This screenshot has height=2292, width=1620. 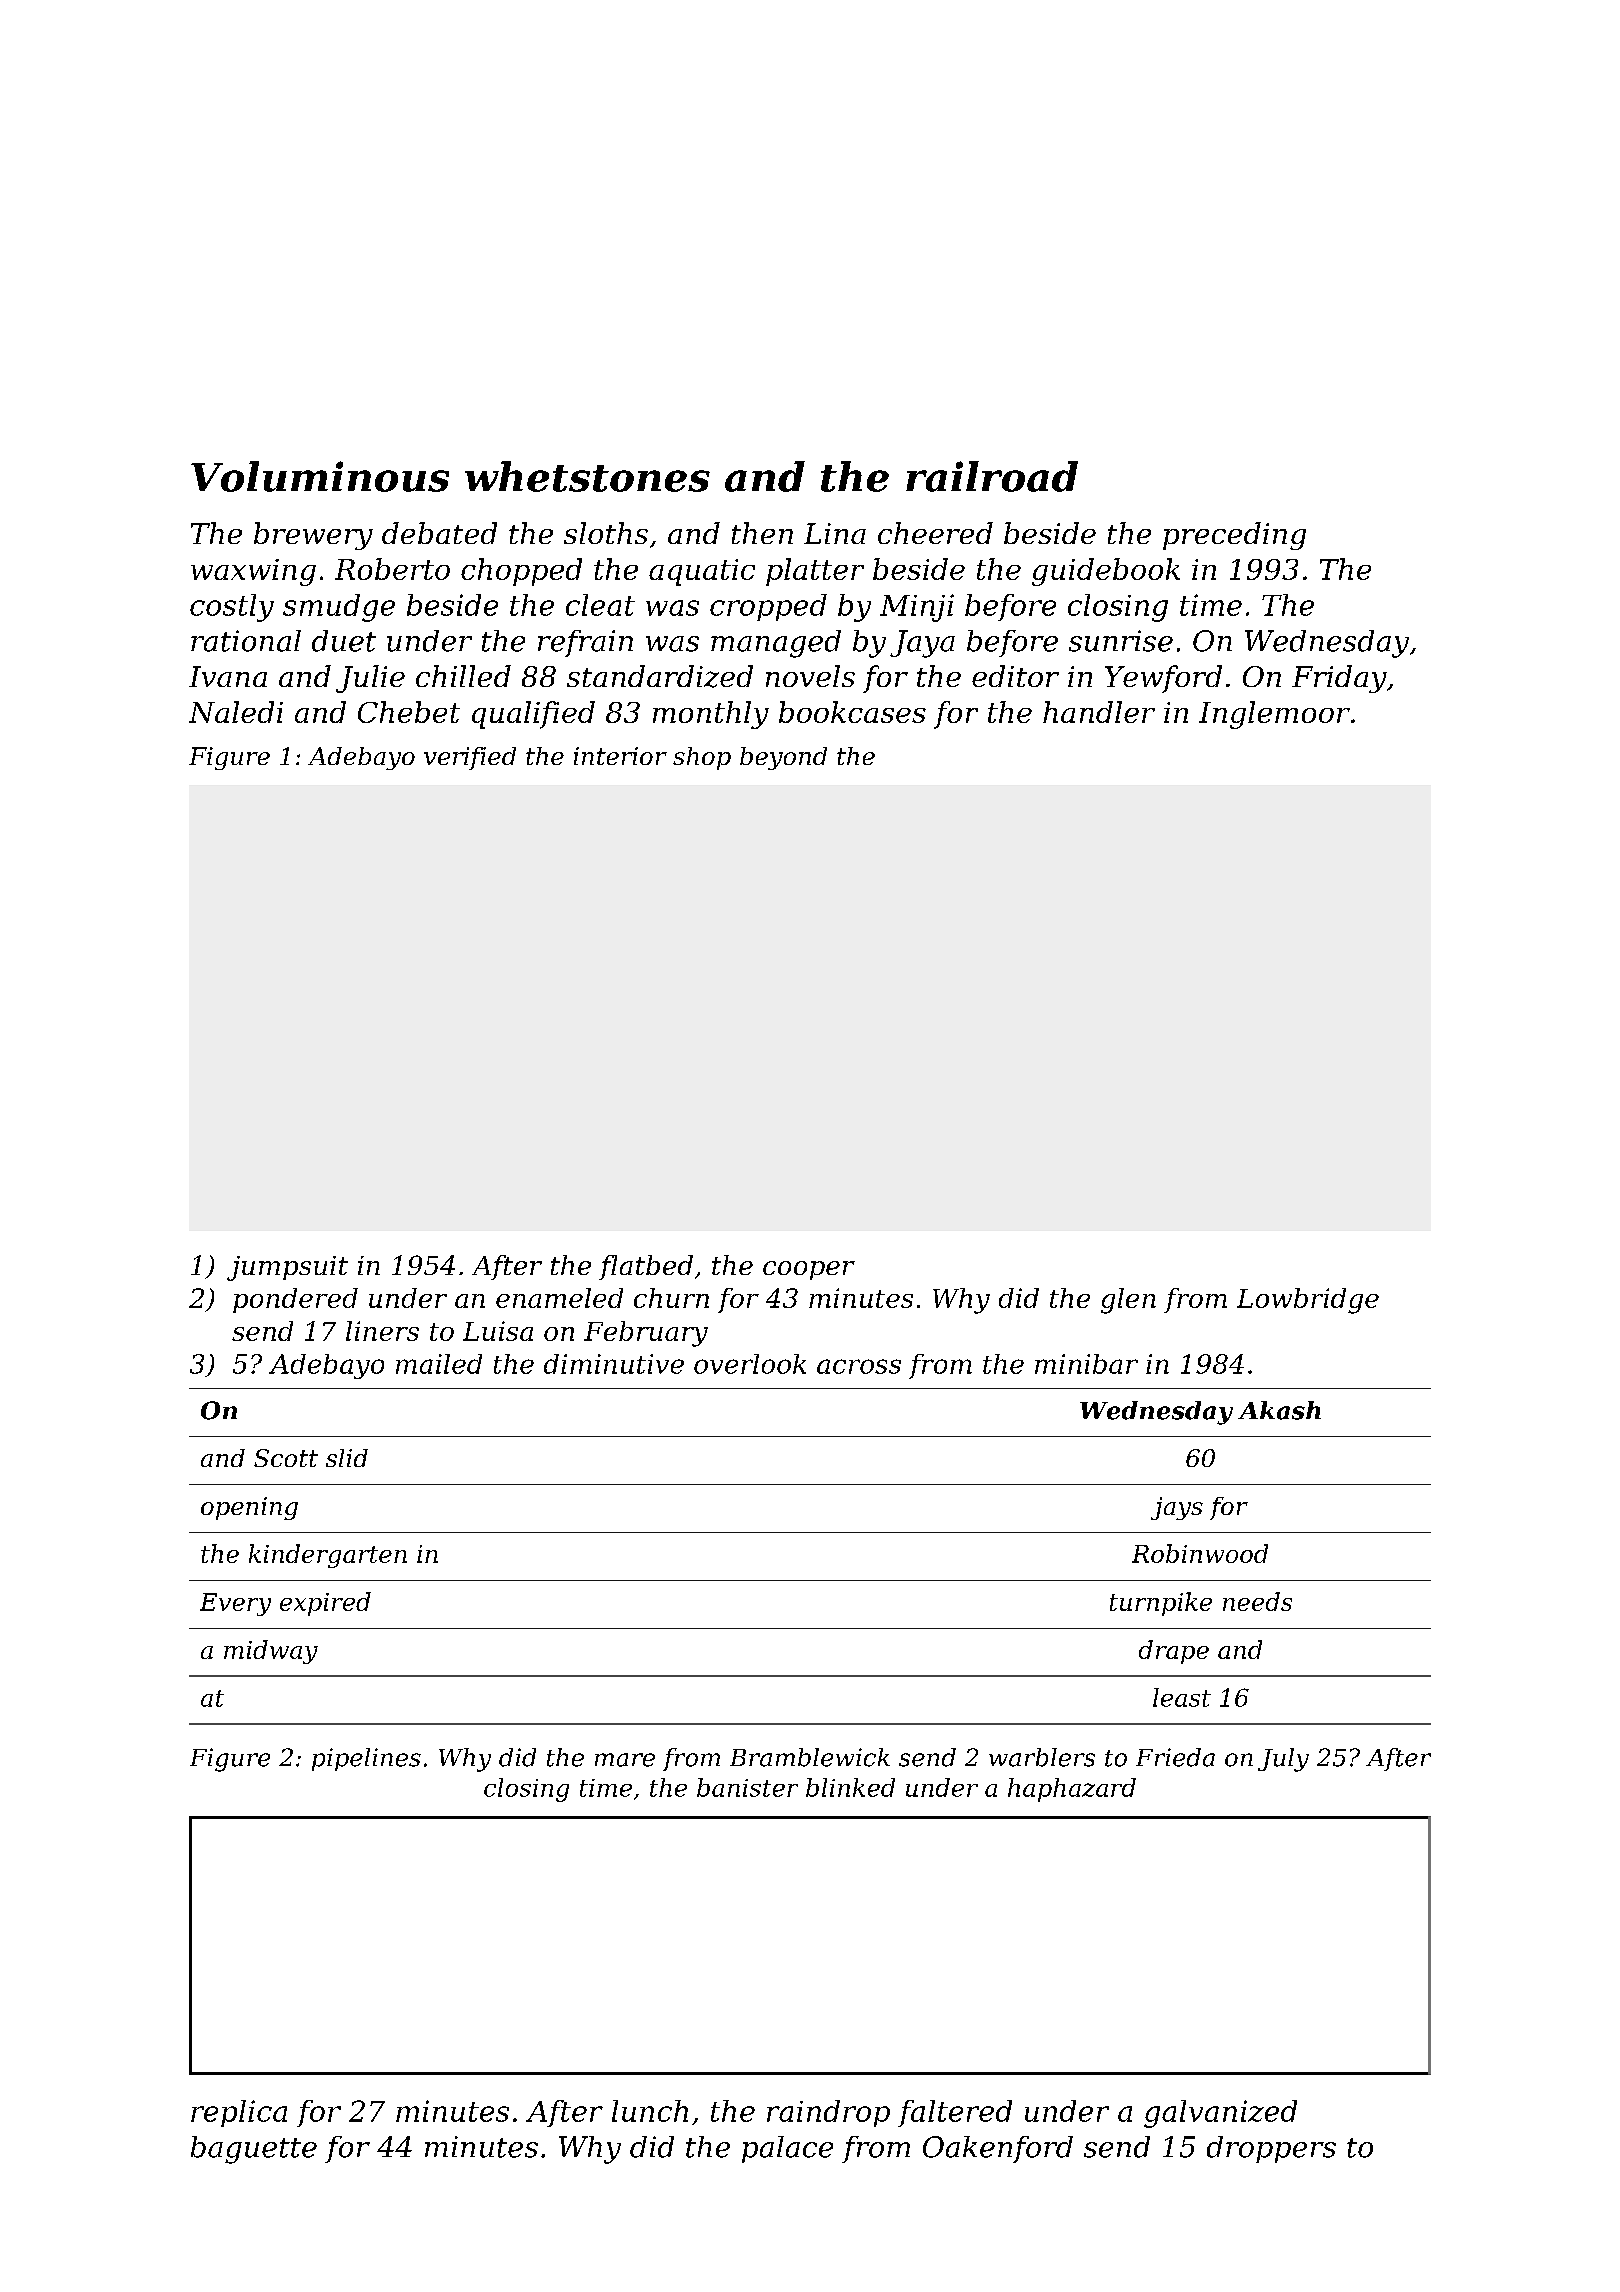 What do you see at coordinates (1234, 536) in the screenshot?
I see `preceding` at bounding box center [1234, 536].
